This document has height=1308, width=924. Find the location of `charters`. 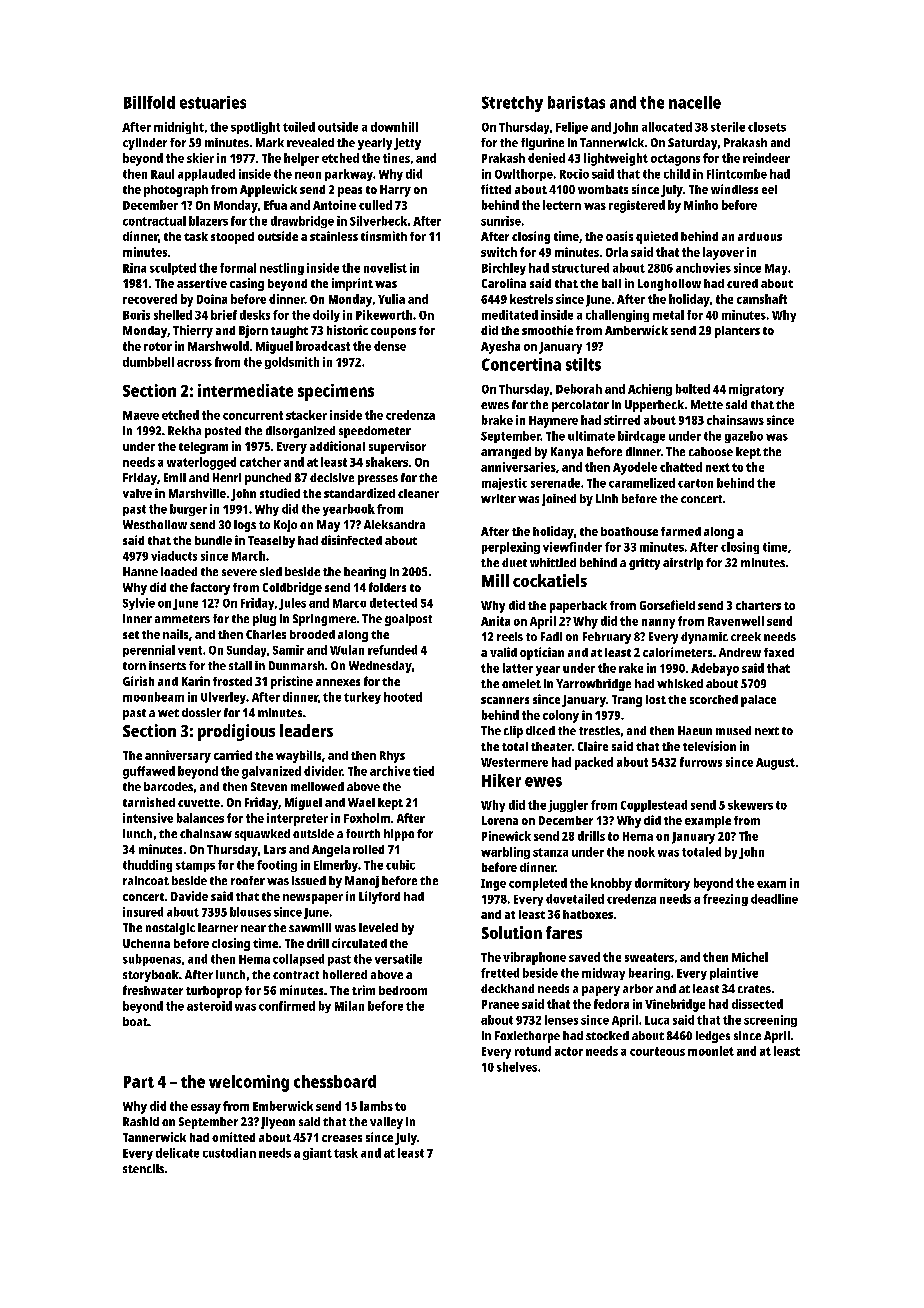

charters is located at coordinates (758, 605).
